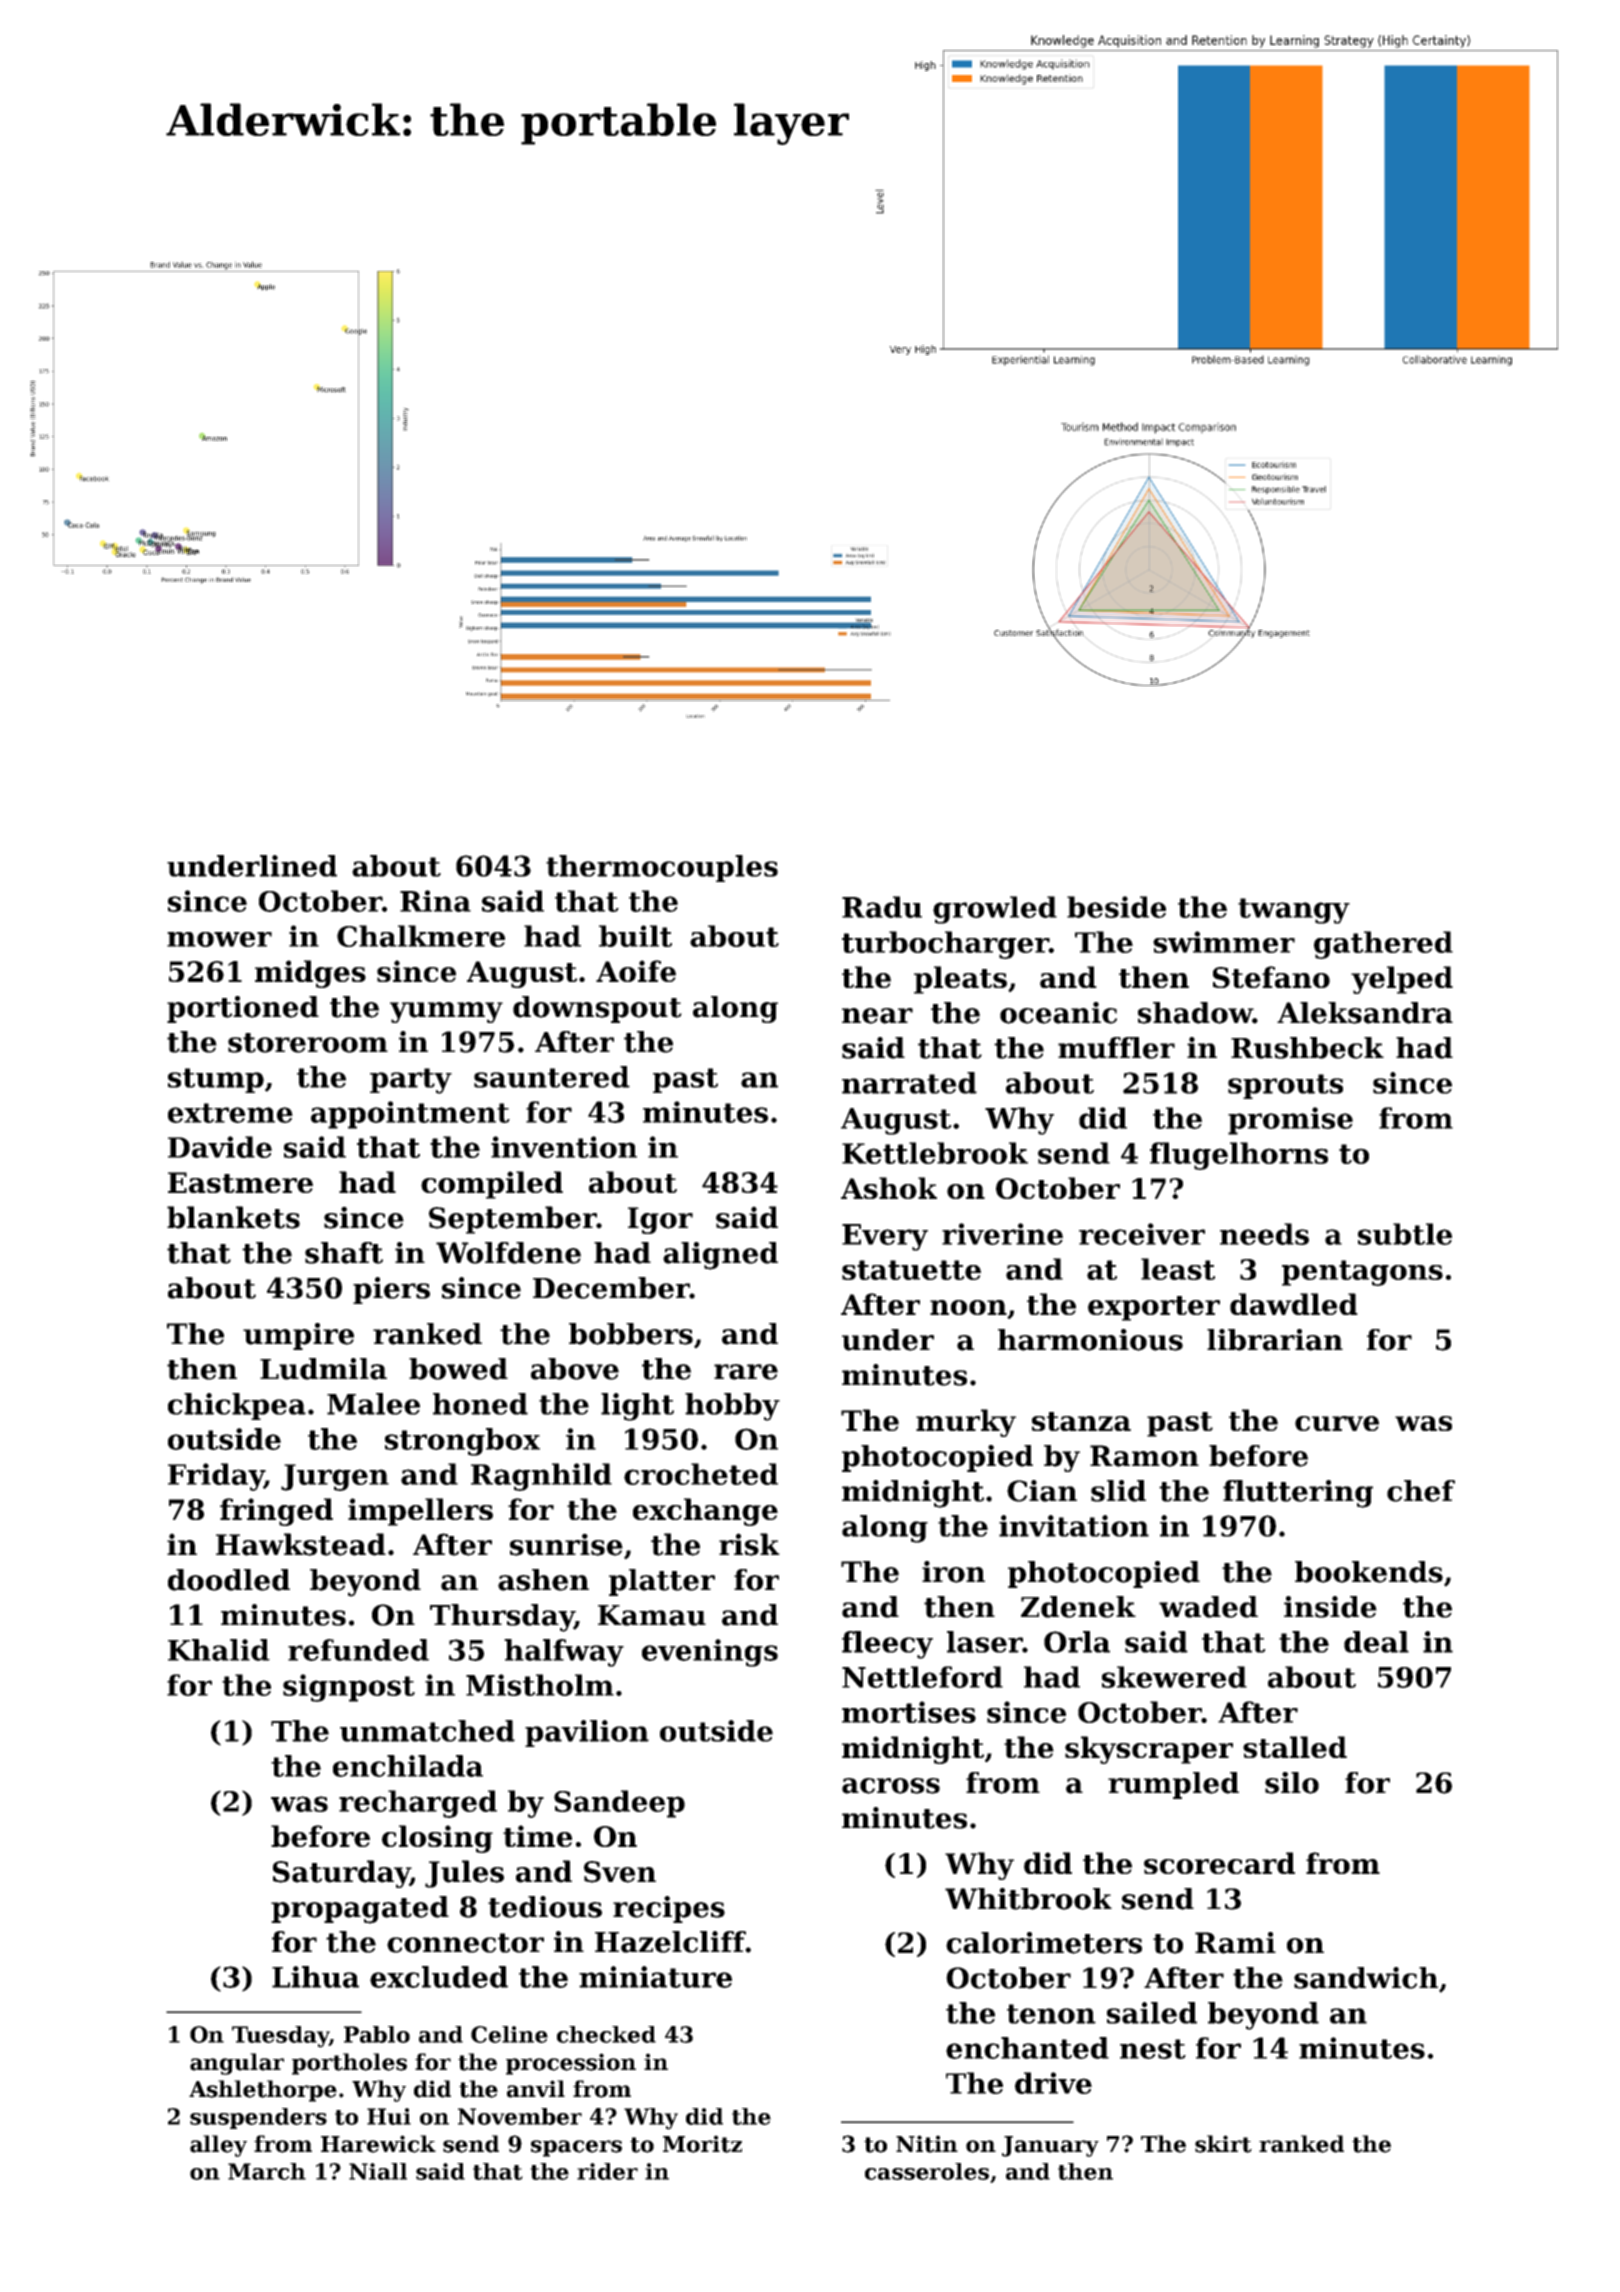 This screenshot has height=2292, width=1620. What do you see at coordinates (637, 1407) in the screenshot?
I see `light` at bounding box center [637, 1407].
